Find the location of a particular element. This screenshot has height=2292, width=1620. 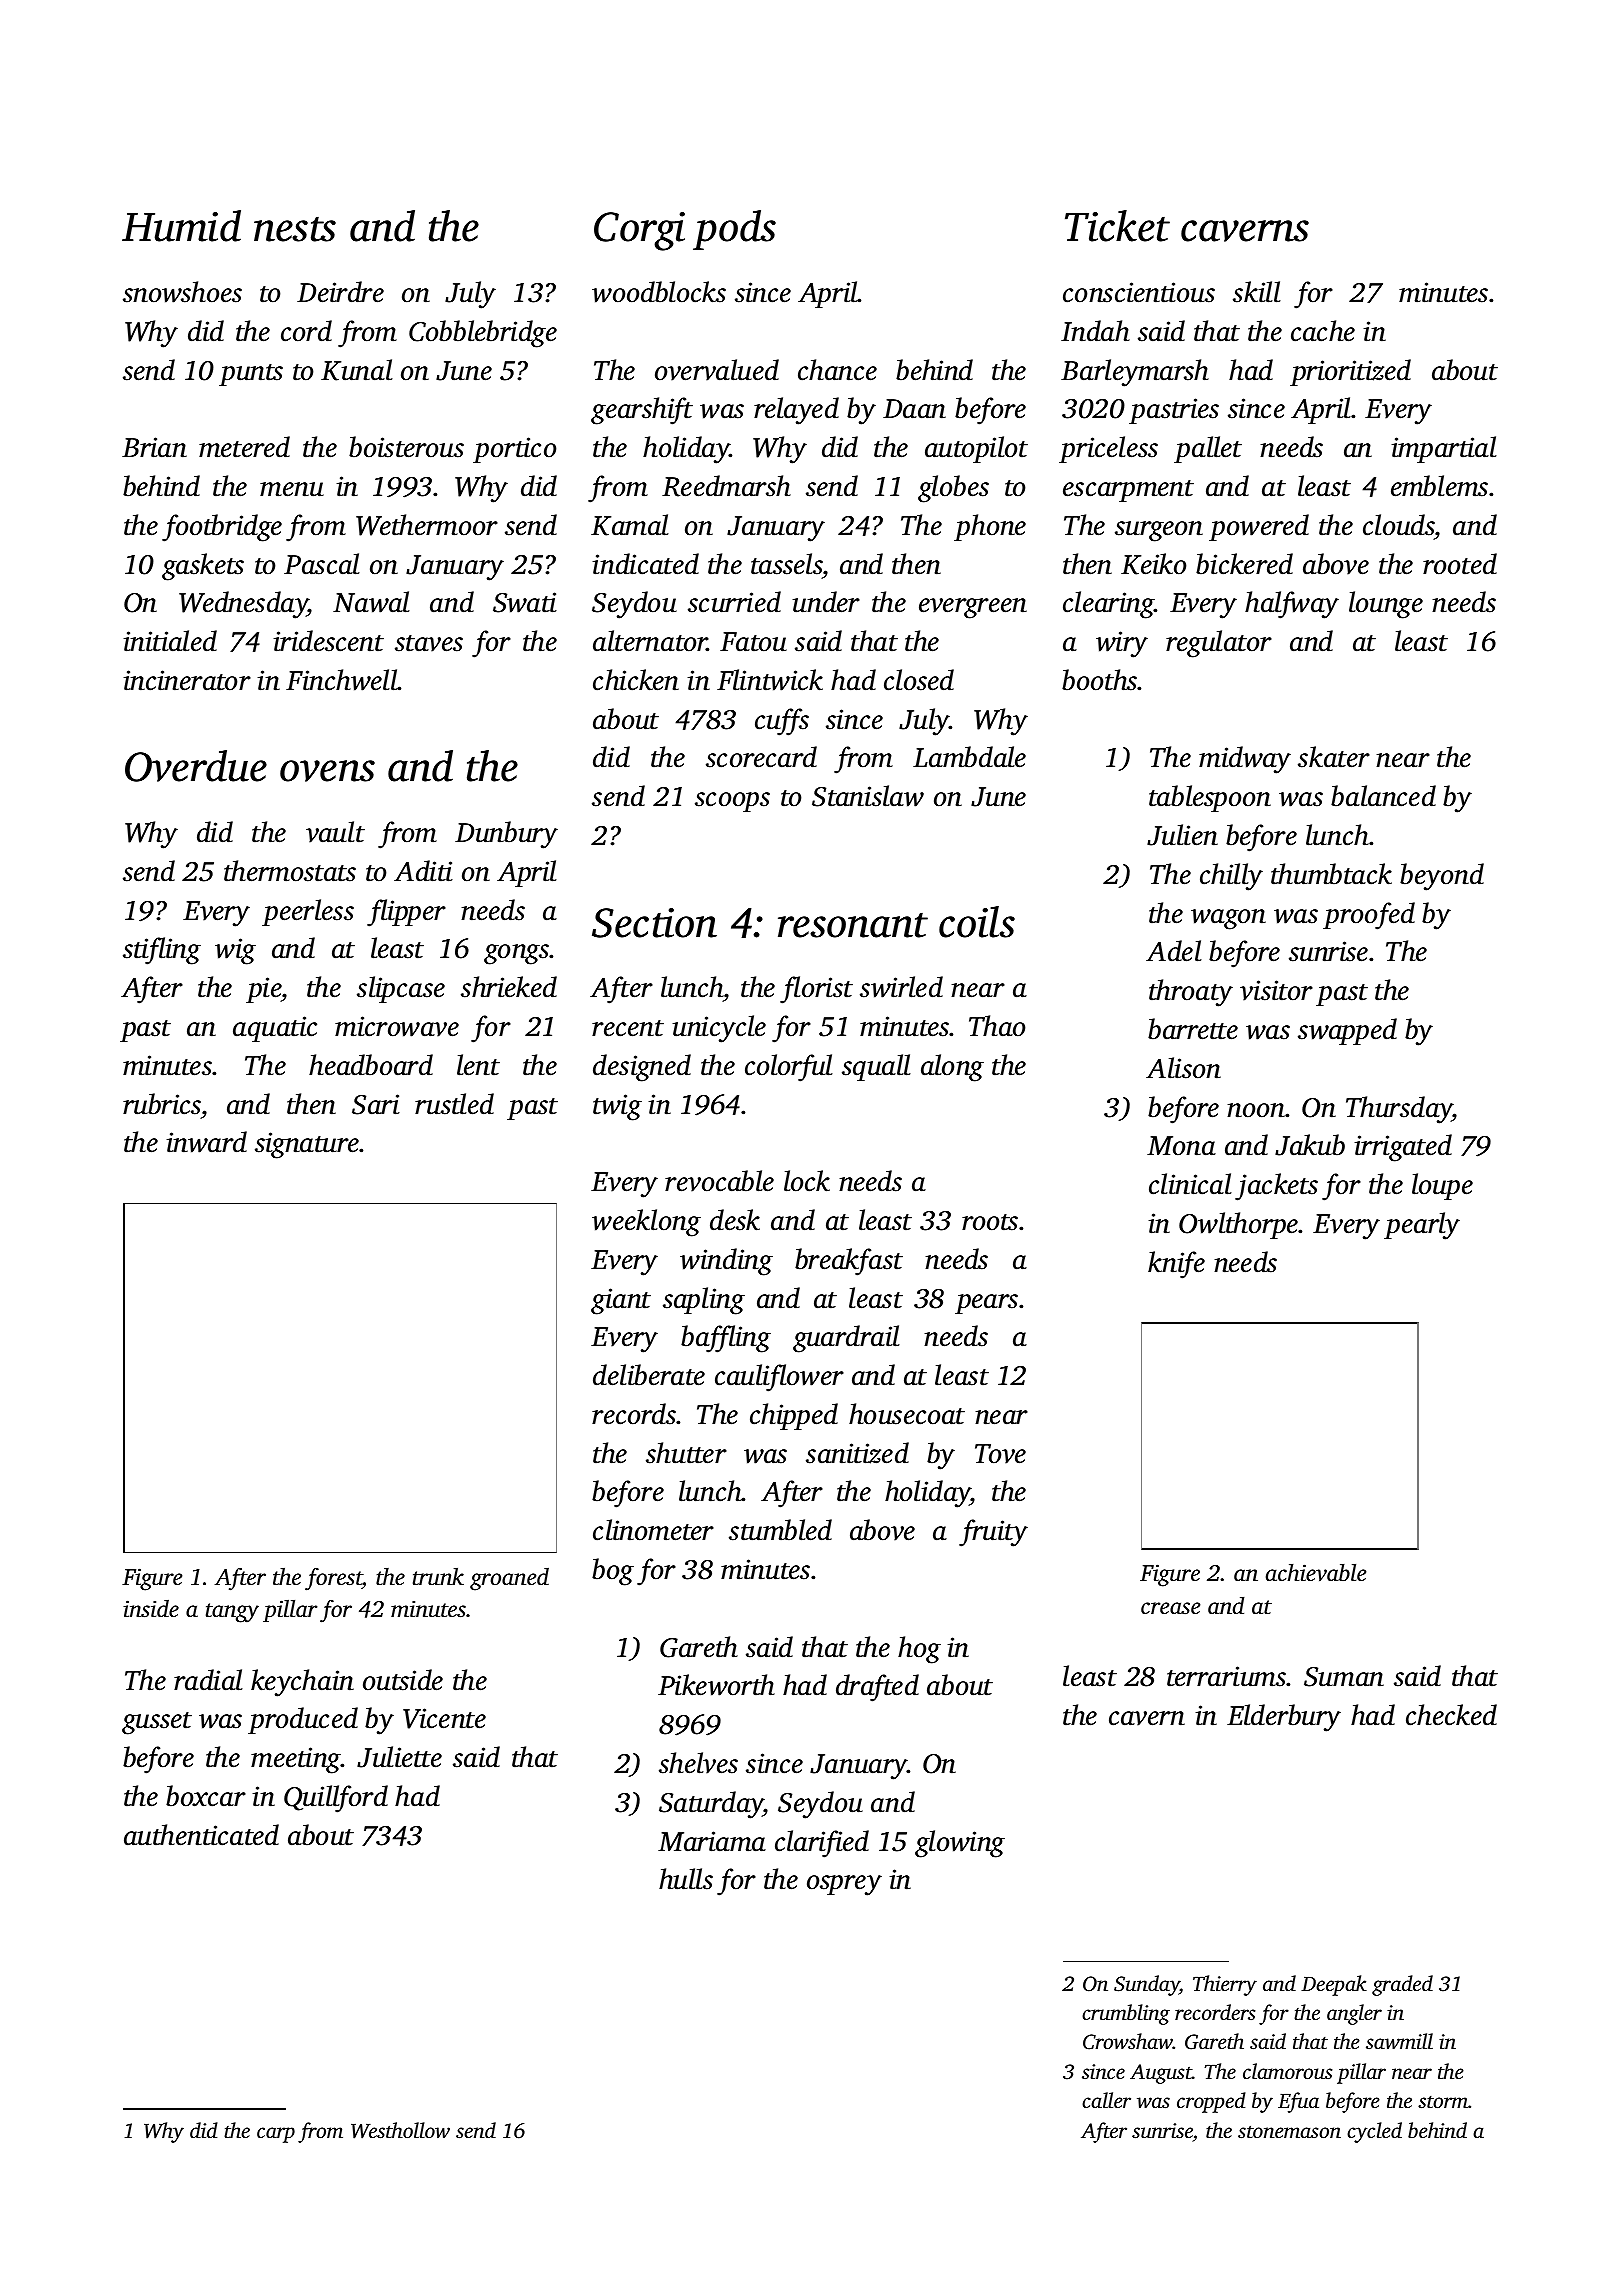

bog is located at coordinates (613, 1572).
